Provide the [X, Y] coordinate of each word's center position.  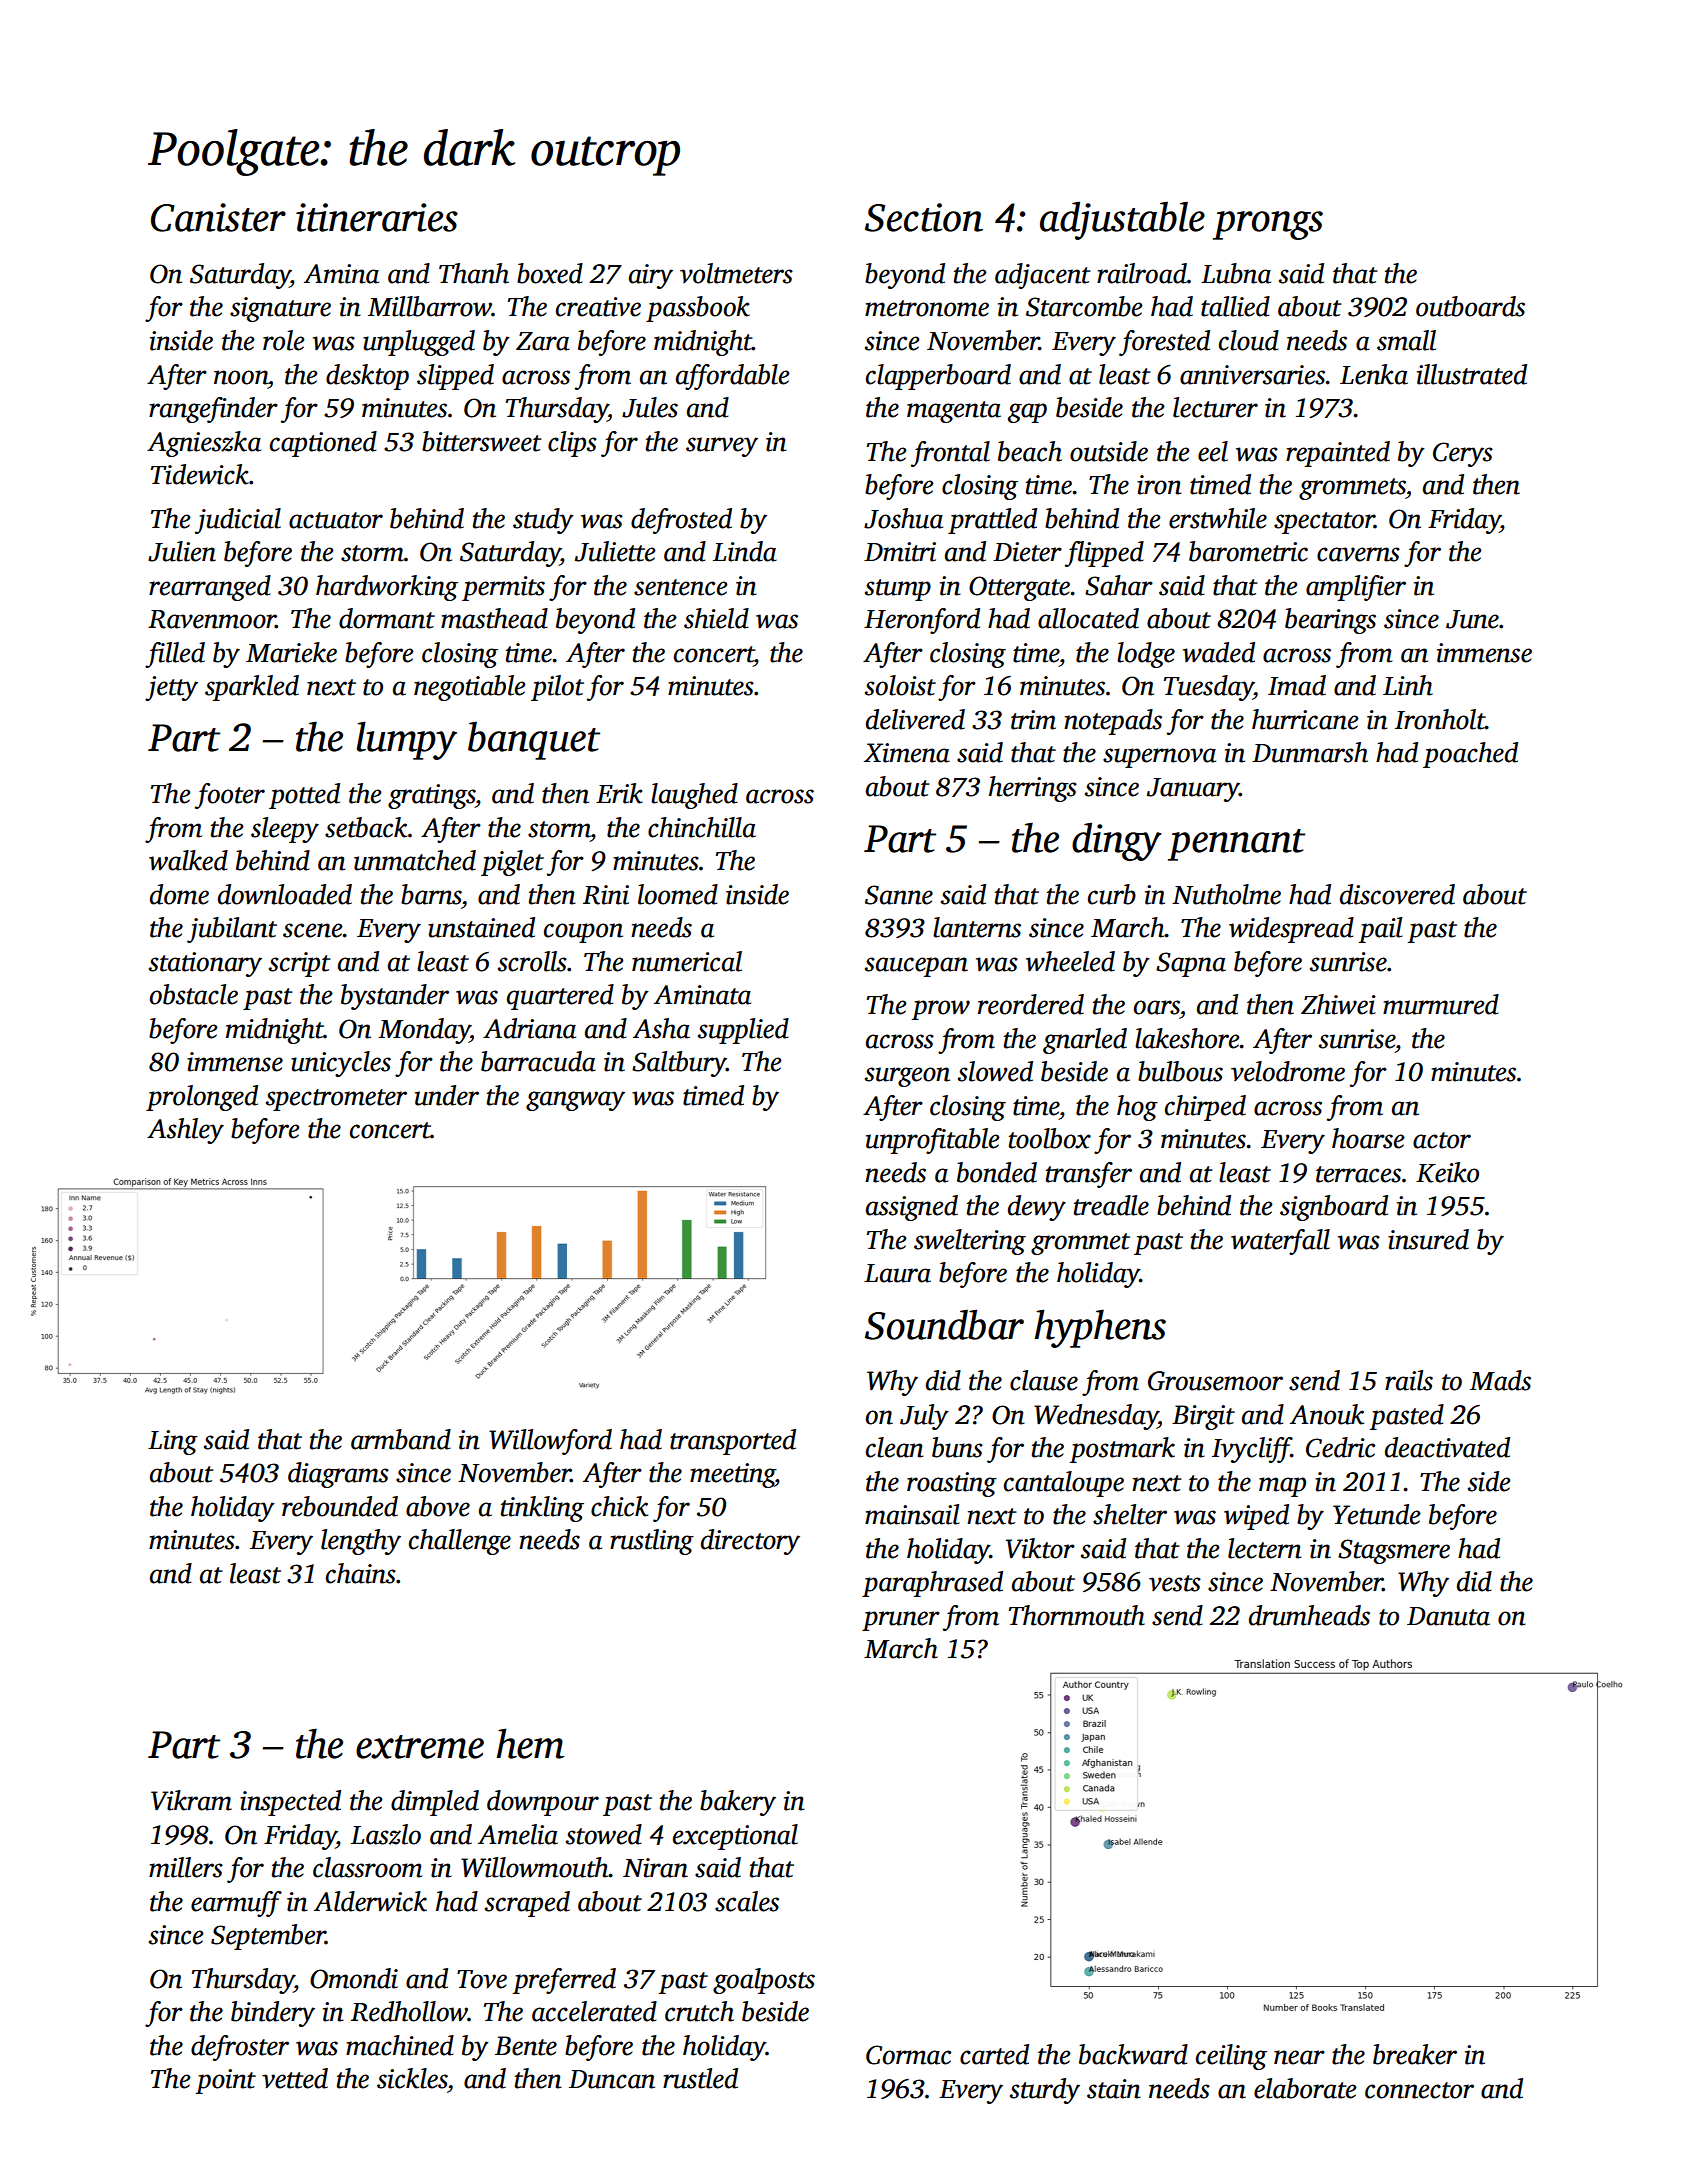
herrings [1033, 789]
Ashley [185, 1131]
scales [747, 1901]
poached [1470, 755]
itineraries [377, 217]
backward [1133, 2054]
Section [924, 217]
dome [179, 894]
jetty [171, 688]
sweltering [970, 1242]
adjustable [1122, 220]
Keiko [1447, 1172]
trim [1033, 720]
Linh [1408, 685]
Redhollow [409, 2011]
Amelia [518, 1834]
